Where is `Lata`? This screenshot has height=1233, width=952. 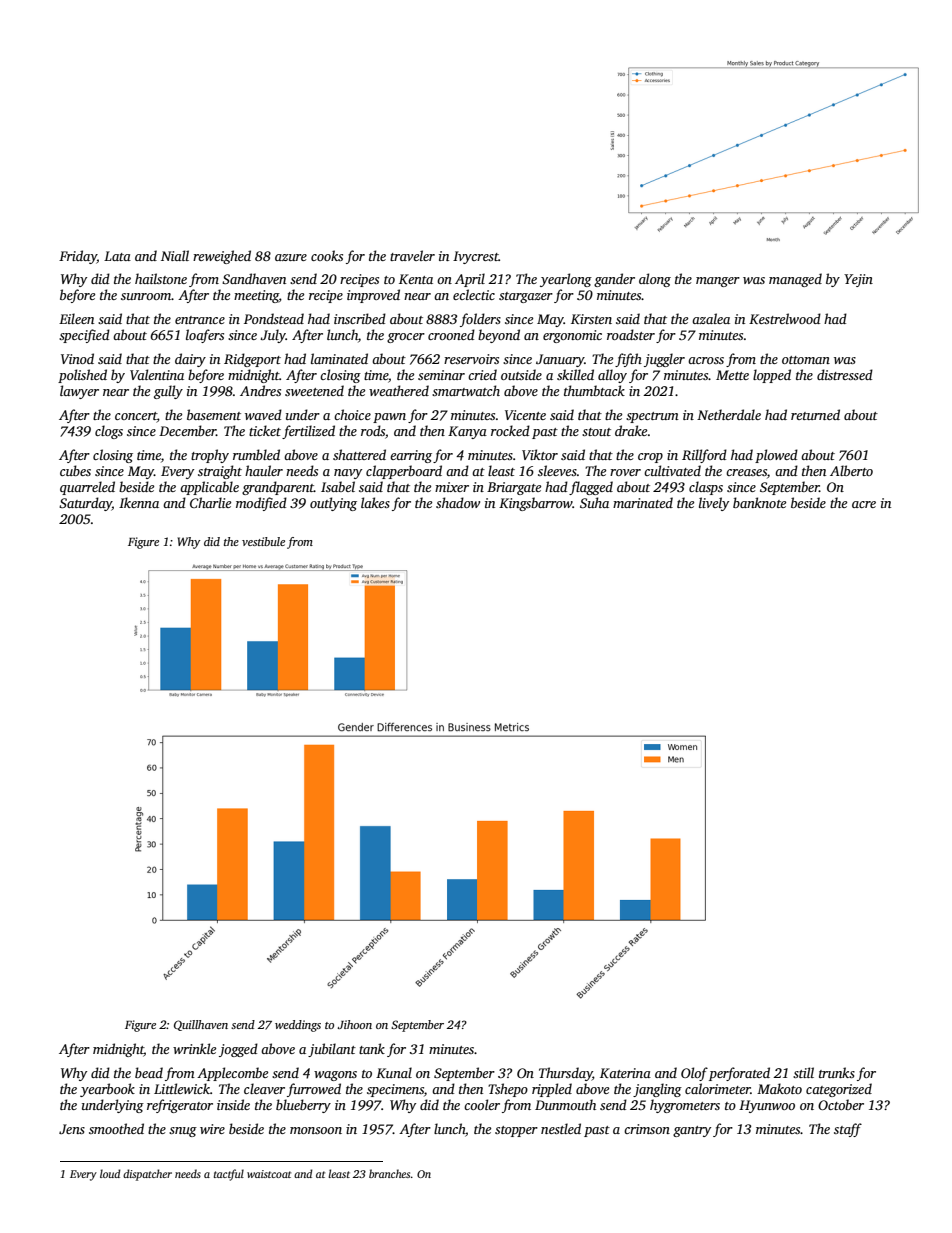 Lata is located at coordinates (117, 256).
